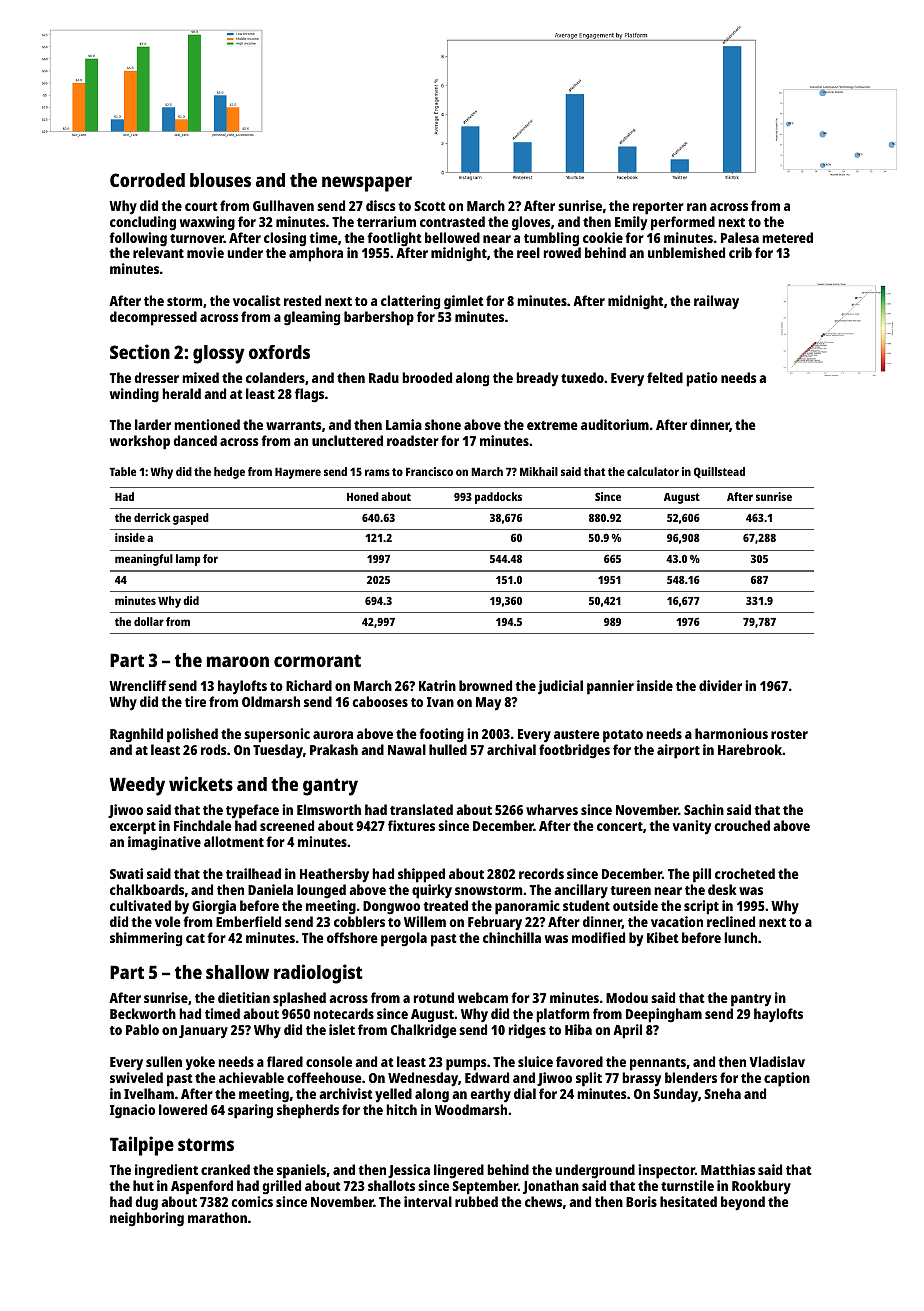  What do you see at coordinates (720, 685) in the screenshot?
I see `divider` at bounding box center [720, 685].
